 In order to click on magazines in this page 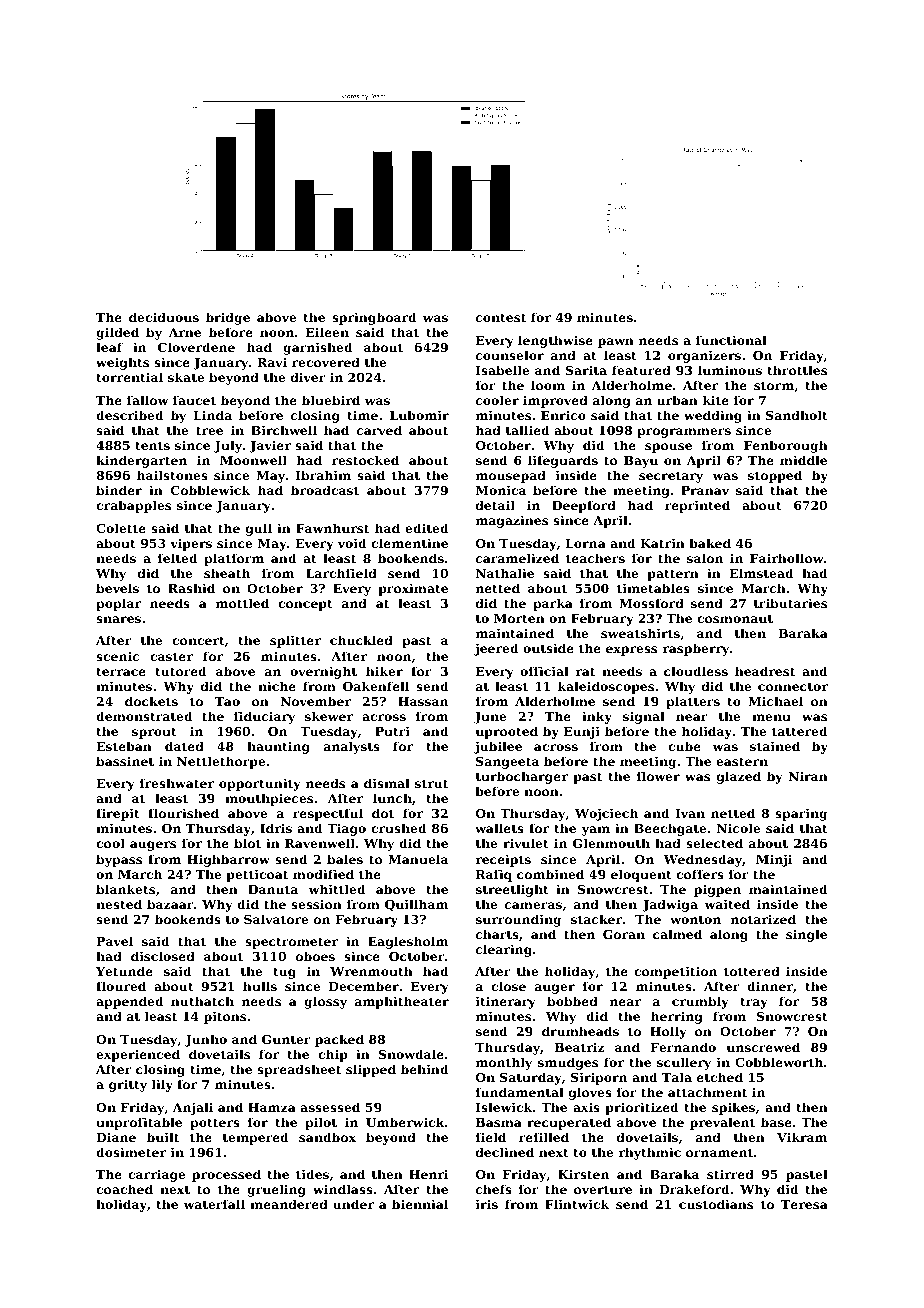, I will do `click(512, 521)`.
